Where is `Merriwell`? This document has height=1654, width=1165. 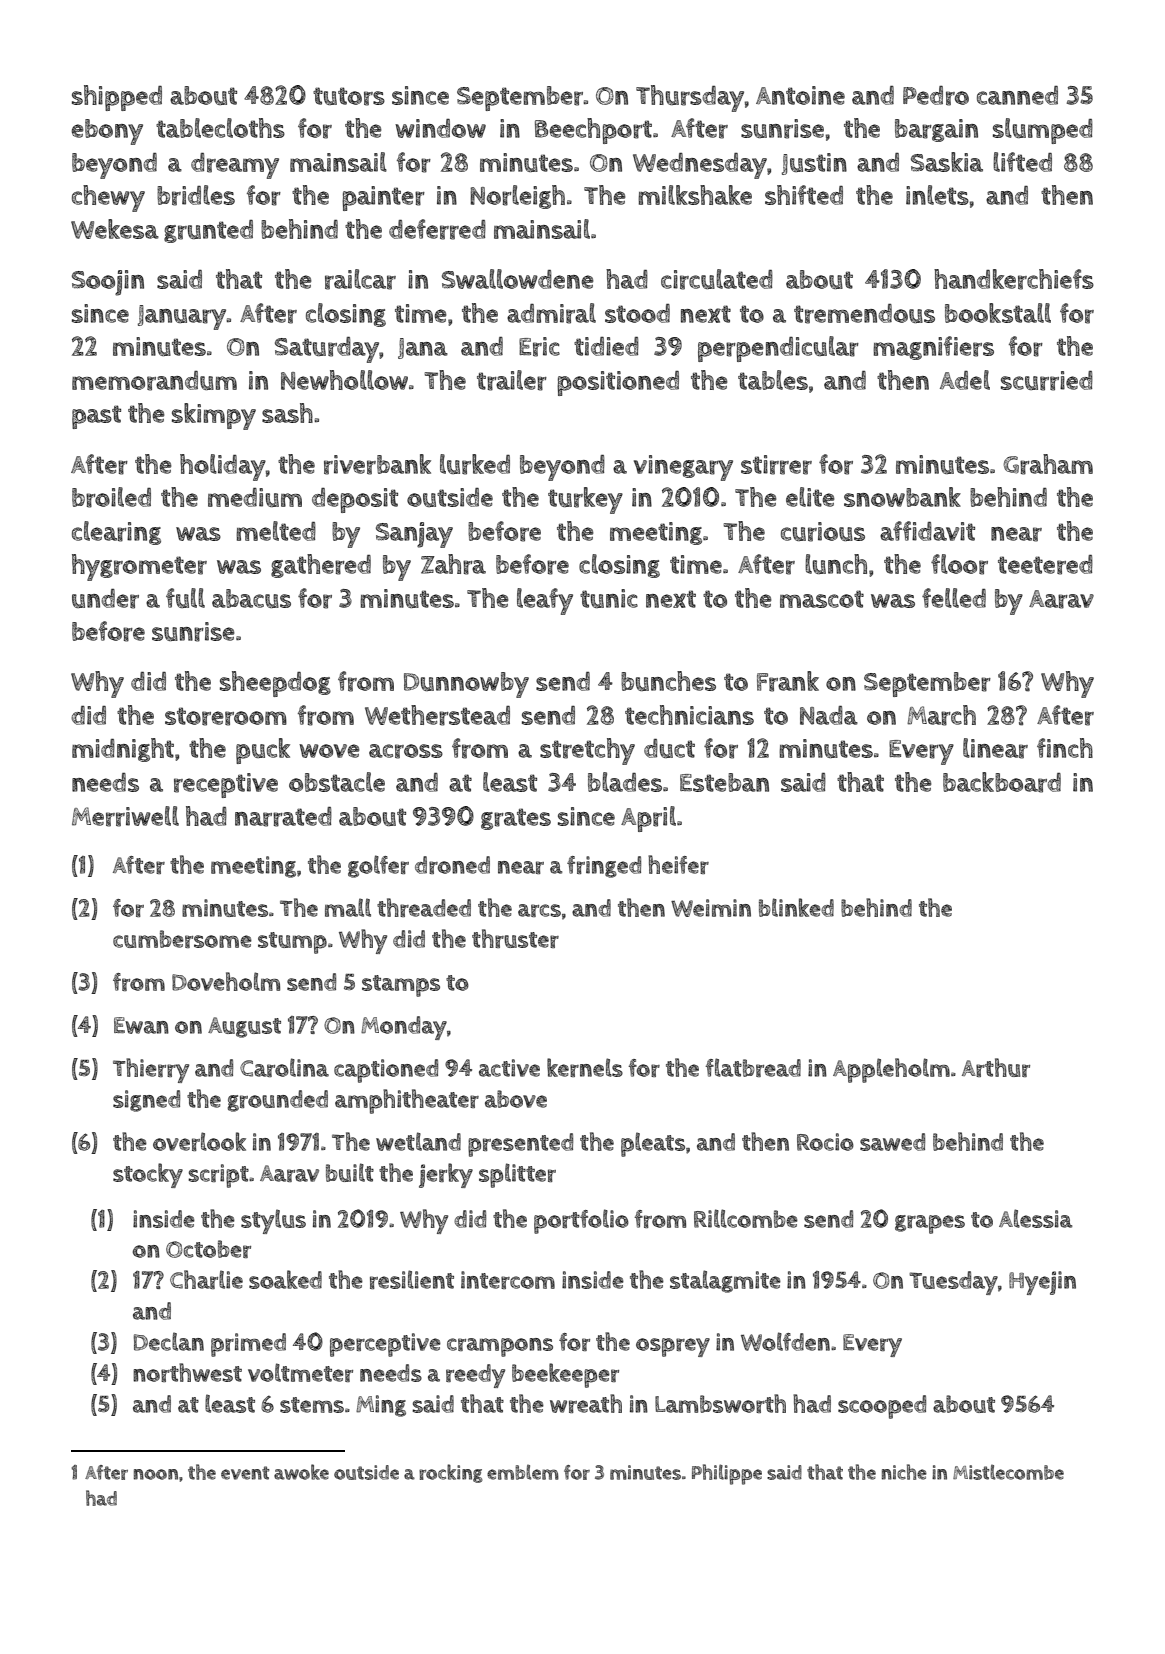
Merriwell is located at coordinates (125, 816).
